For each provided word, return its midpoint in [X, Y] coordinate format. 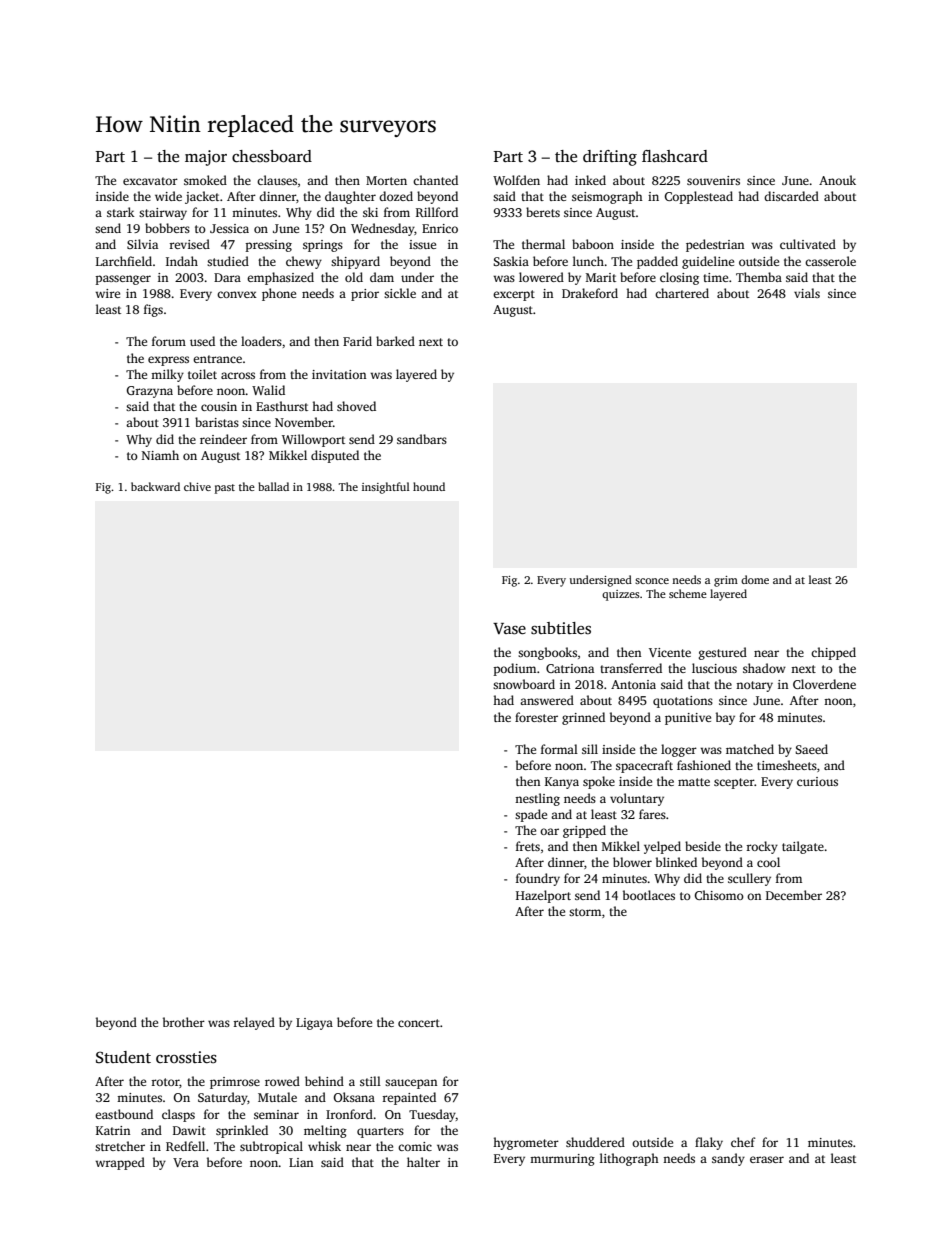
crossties [186, 1057]
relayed [254, 1023]
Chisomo [719, 895]
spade [531, 815]
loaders [261, 341]
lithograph [629, 1159]
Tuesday [432, 1115]
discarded [791, 196]
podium [514, 669]
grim [726, 581]
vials [807, 293]
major [206, 158]
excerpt [514, 295]
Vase [509, 629]
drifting [610, 158]
